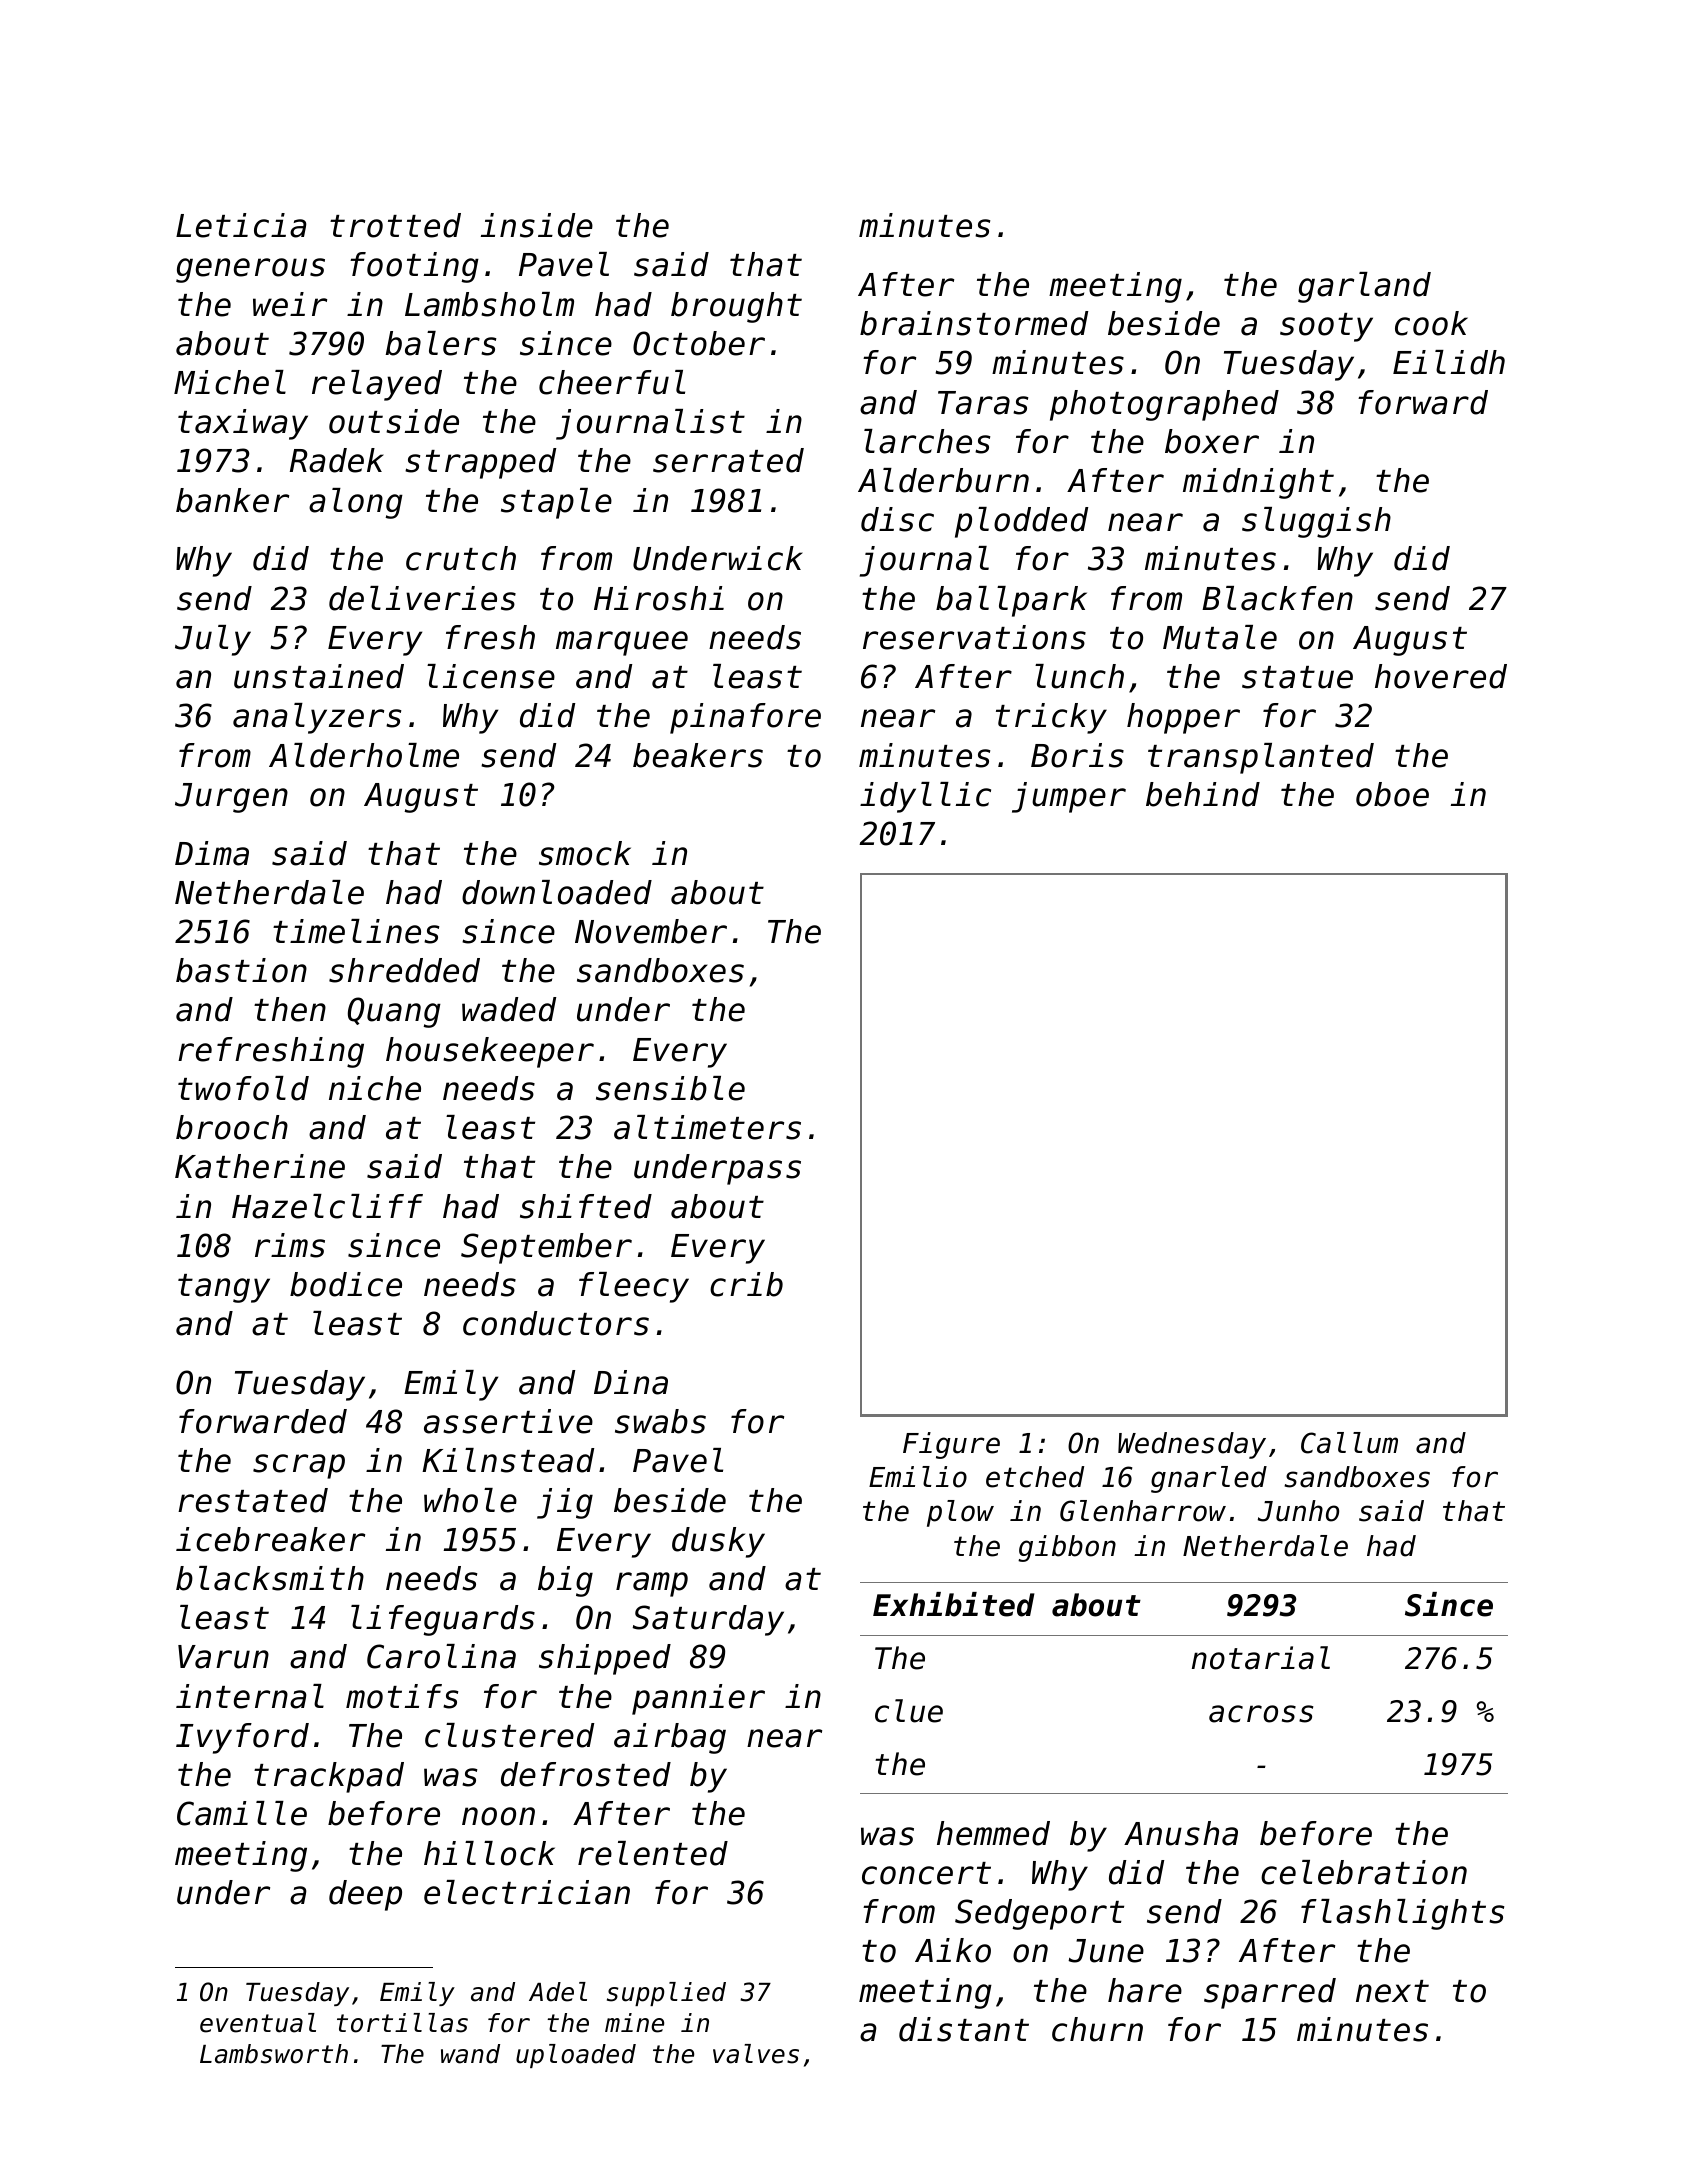  What do you see at coordinates (537, 225) in the screenshot?
I see `inside` at bounding box center [537, 225].
